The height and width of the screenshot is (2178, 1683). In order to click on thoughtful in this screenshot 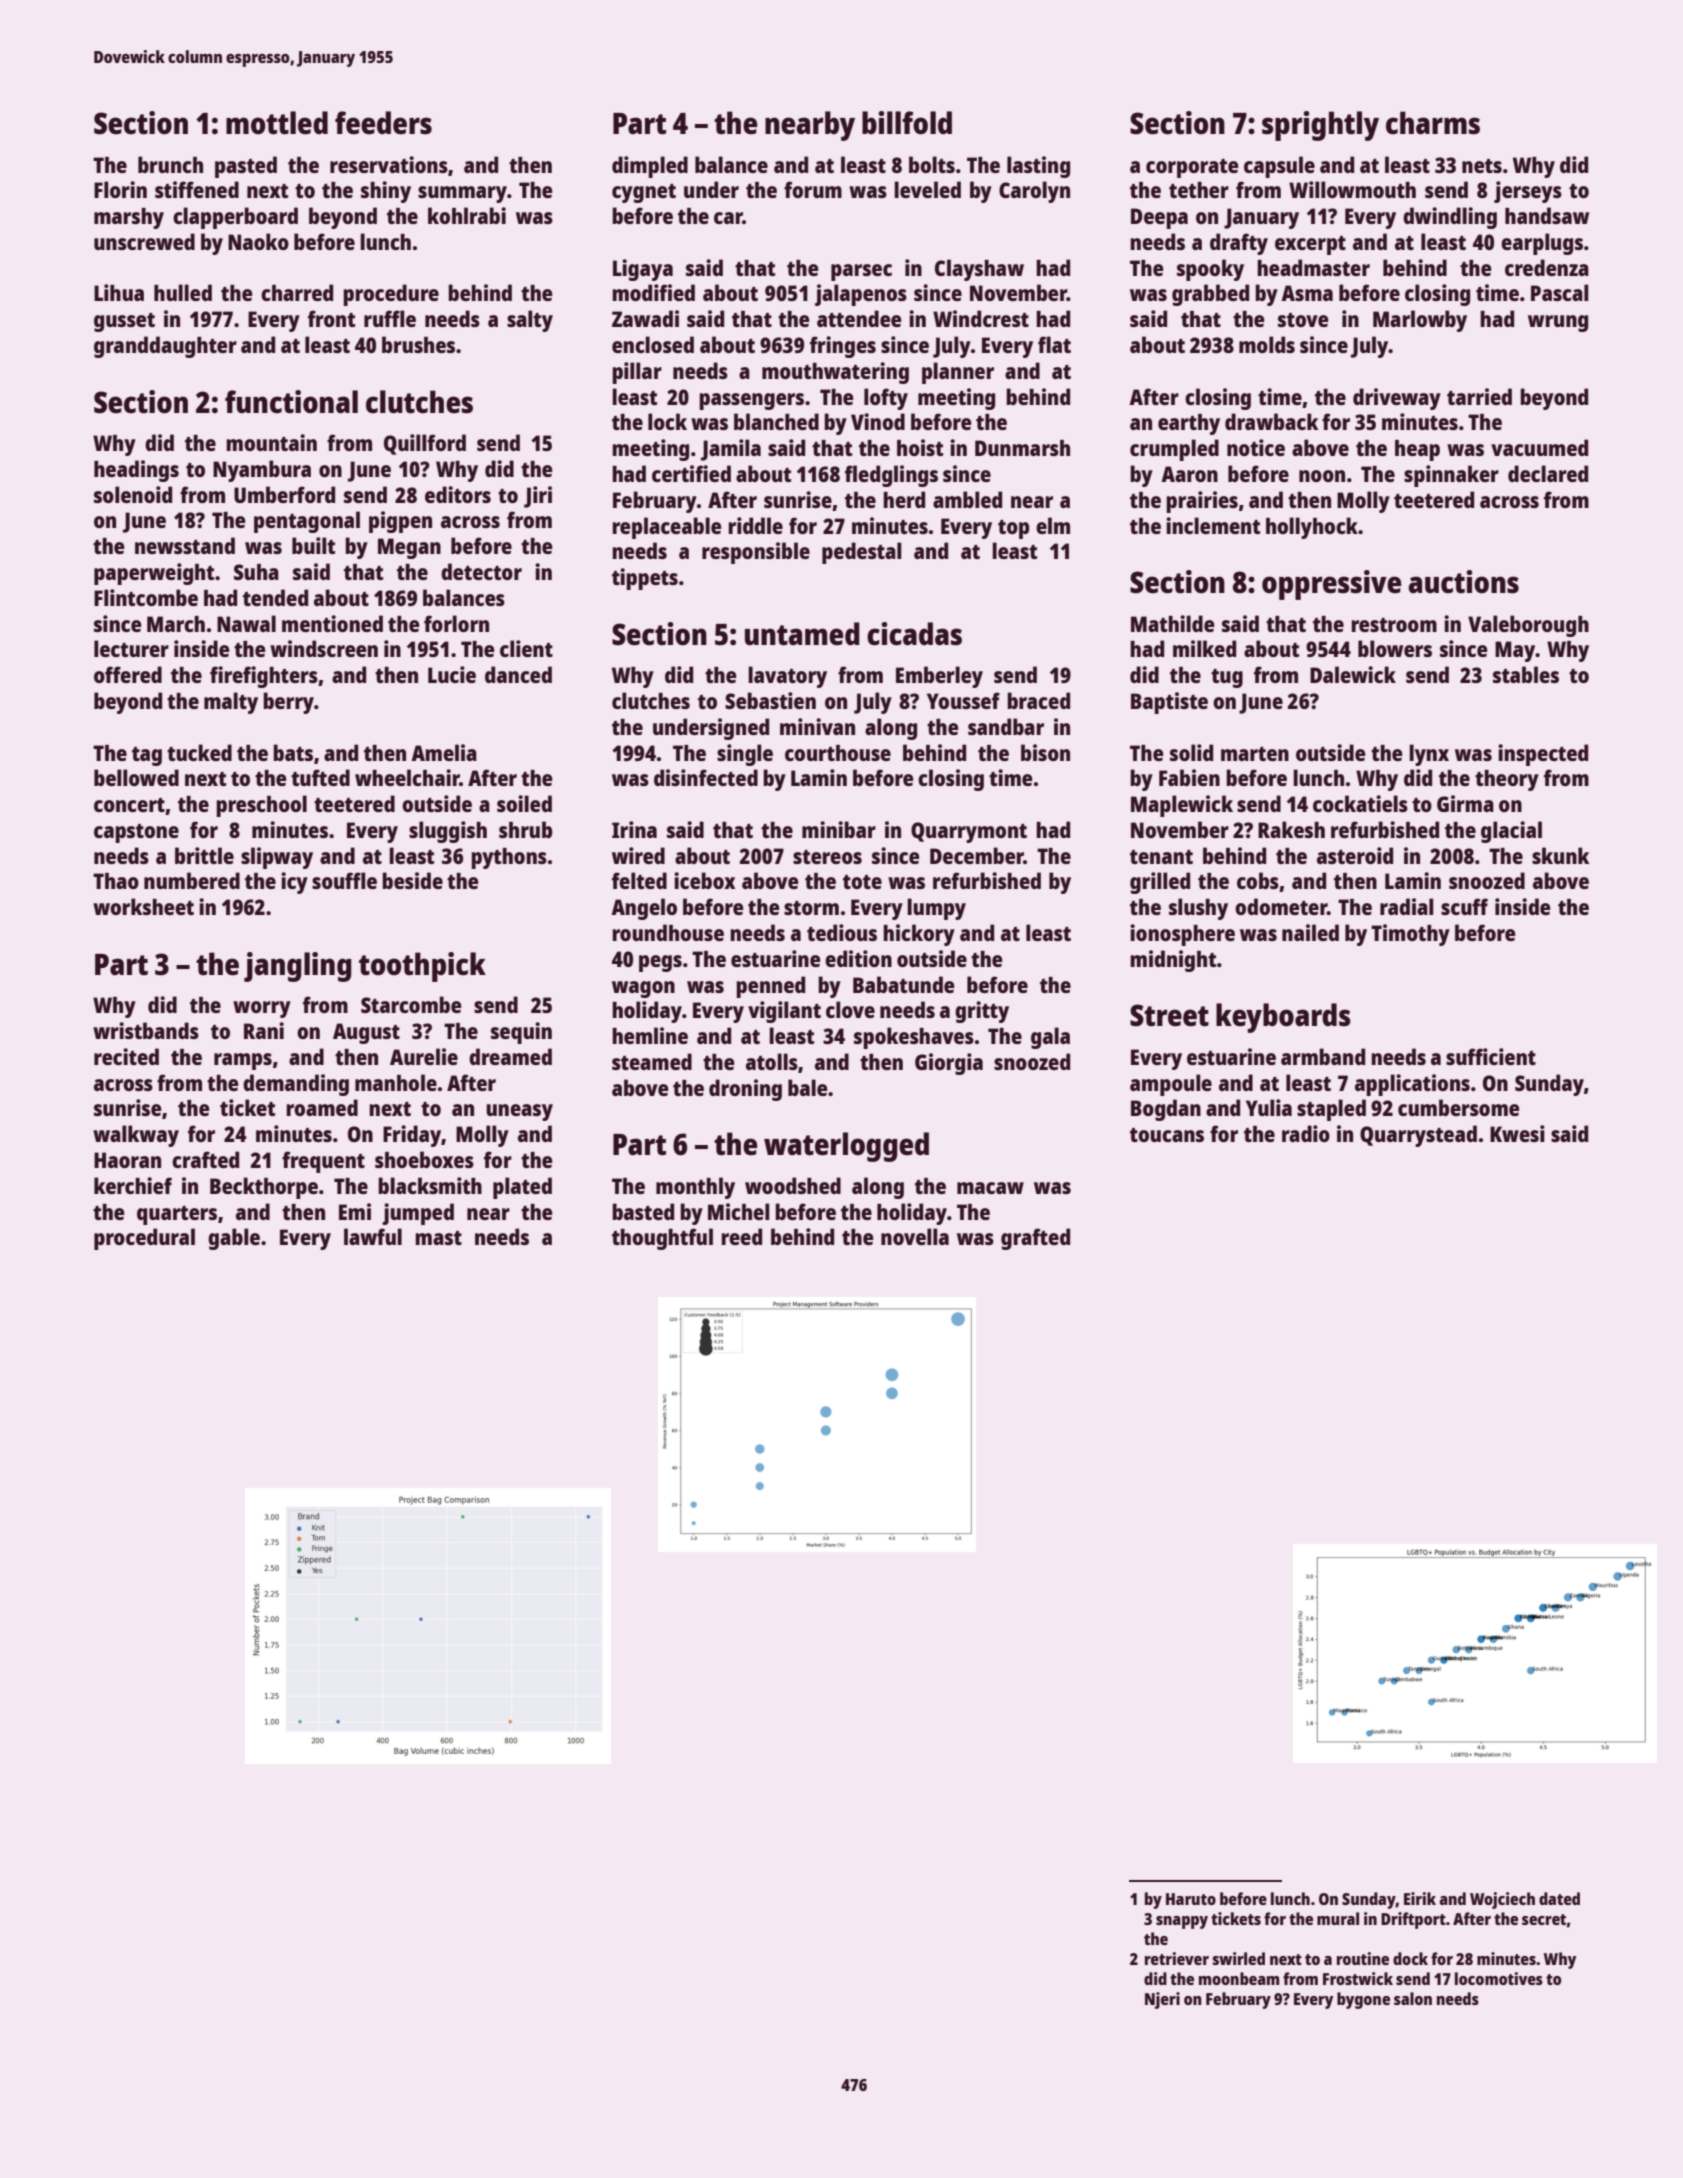, I will do `click(662, 1239)`.
